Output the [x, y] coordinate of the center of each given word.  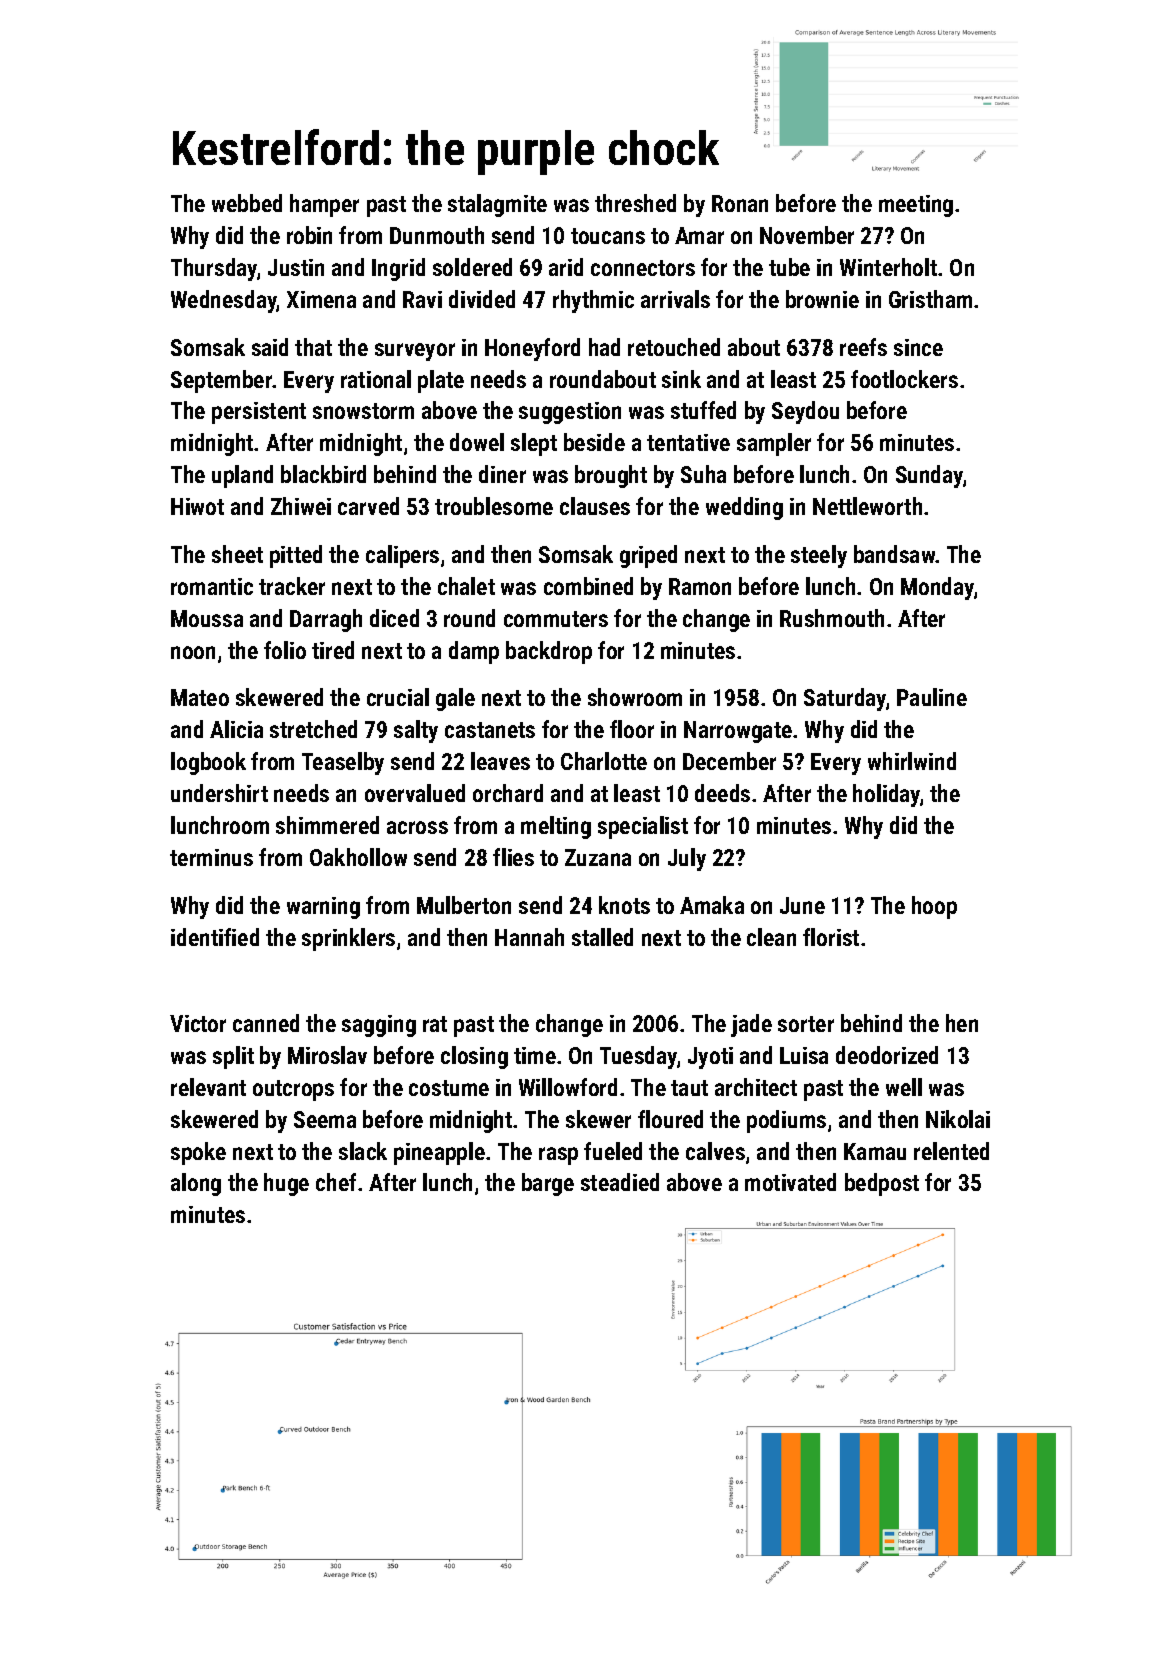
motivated [790, 1182]
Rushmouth [832, 618]
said [270, 347]
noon [193, 652]
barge [548, 1184]
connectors [643, 268]
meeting [916, 206]
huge [286, 1184]
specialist [643, 827]
